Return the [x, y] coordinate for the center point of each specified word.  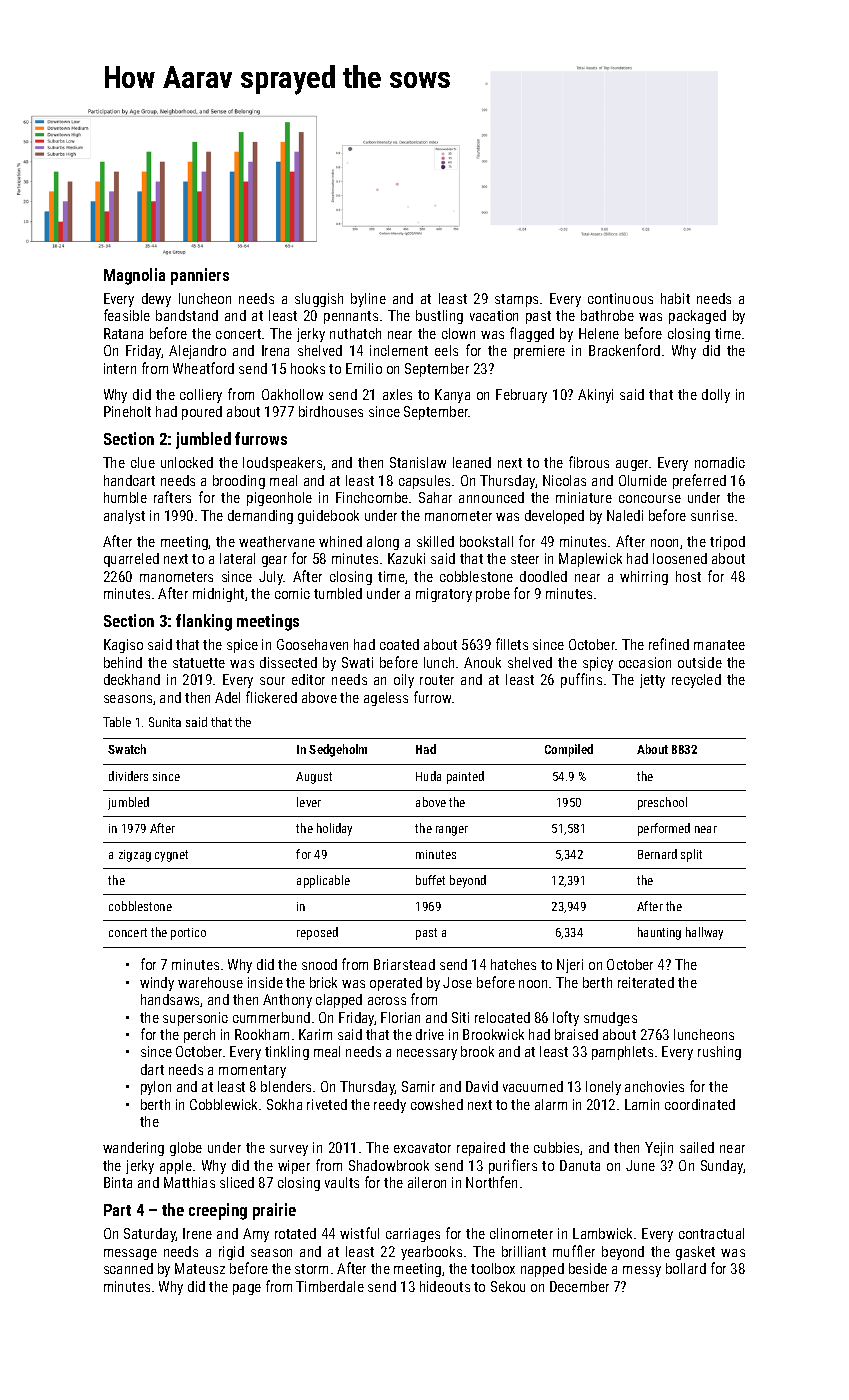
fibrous [589, 462]
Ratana [123, 333]
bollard [686, 1268]
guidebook [328, 517]
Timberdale [330, 1286]
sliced [237, 1182]
